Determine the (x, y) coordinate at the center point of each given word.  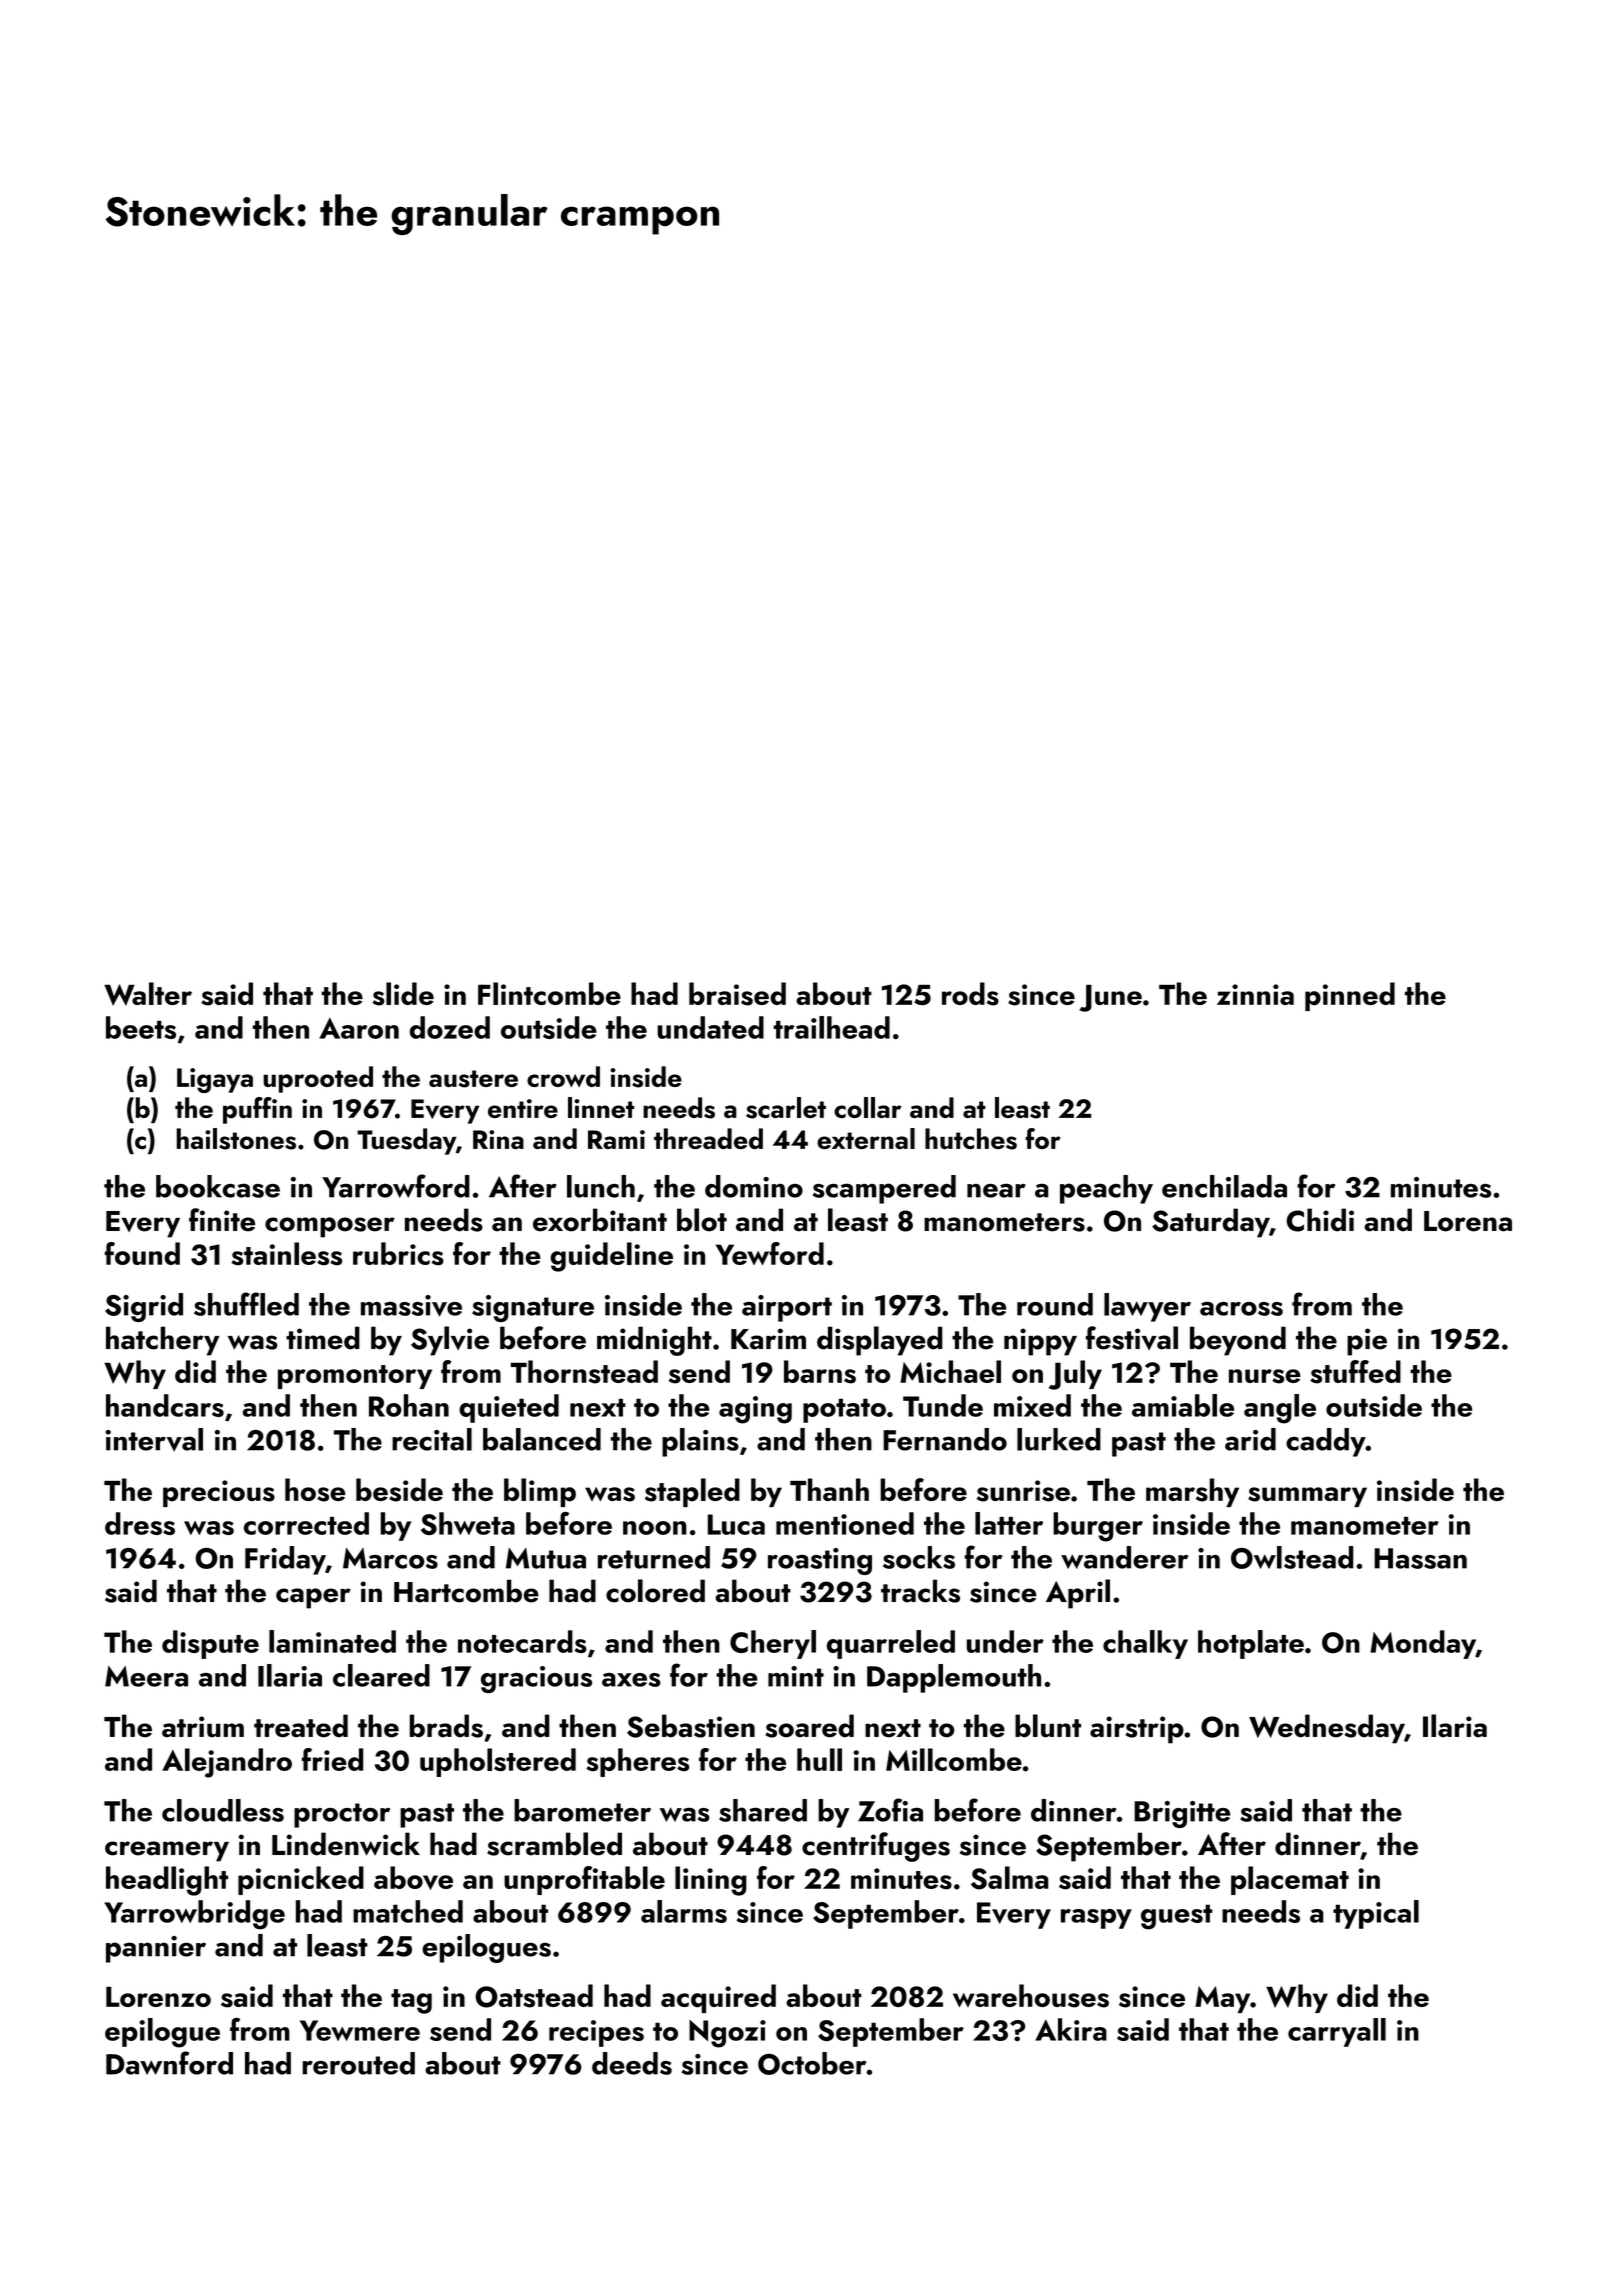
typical (1376, 1914)
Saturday (1210, 1223)
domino (754, 1186)
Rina (498, 1139)
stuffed (1355, 1372)
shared (763, 1810)
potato (844, 1410)
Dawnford (169, 2063)
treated (301, 1726)
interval (154, 1439)
